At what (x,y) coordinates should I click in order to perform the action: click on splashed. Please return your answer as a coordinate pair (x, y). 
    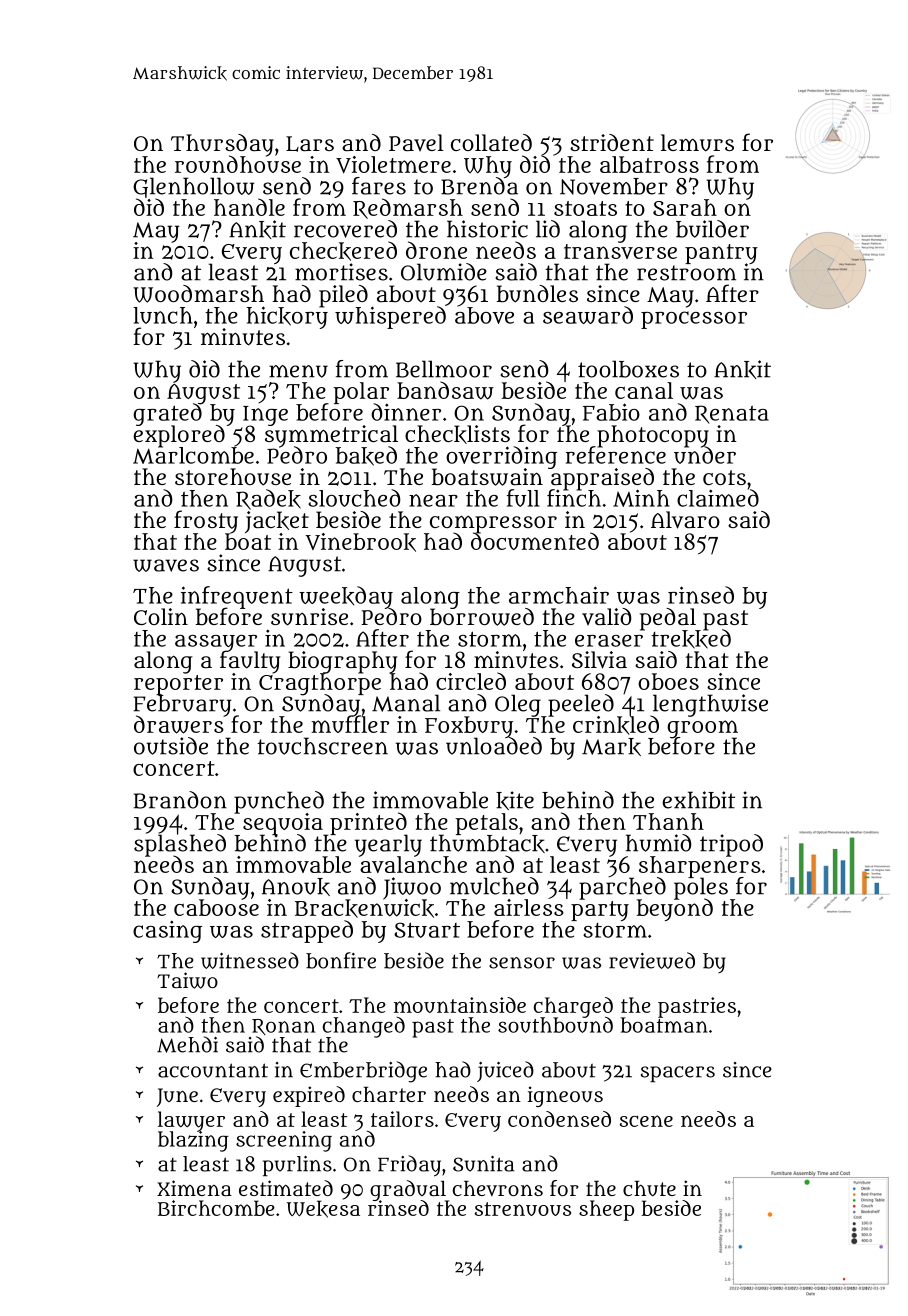
    Looking at the image, I should click on (180, 845).
